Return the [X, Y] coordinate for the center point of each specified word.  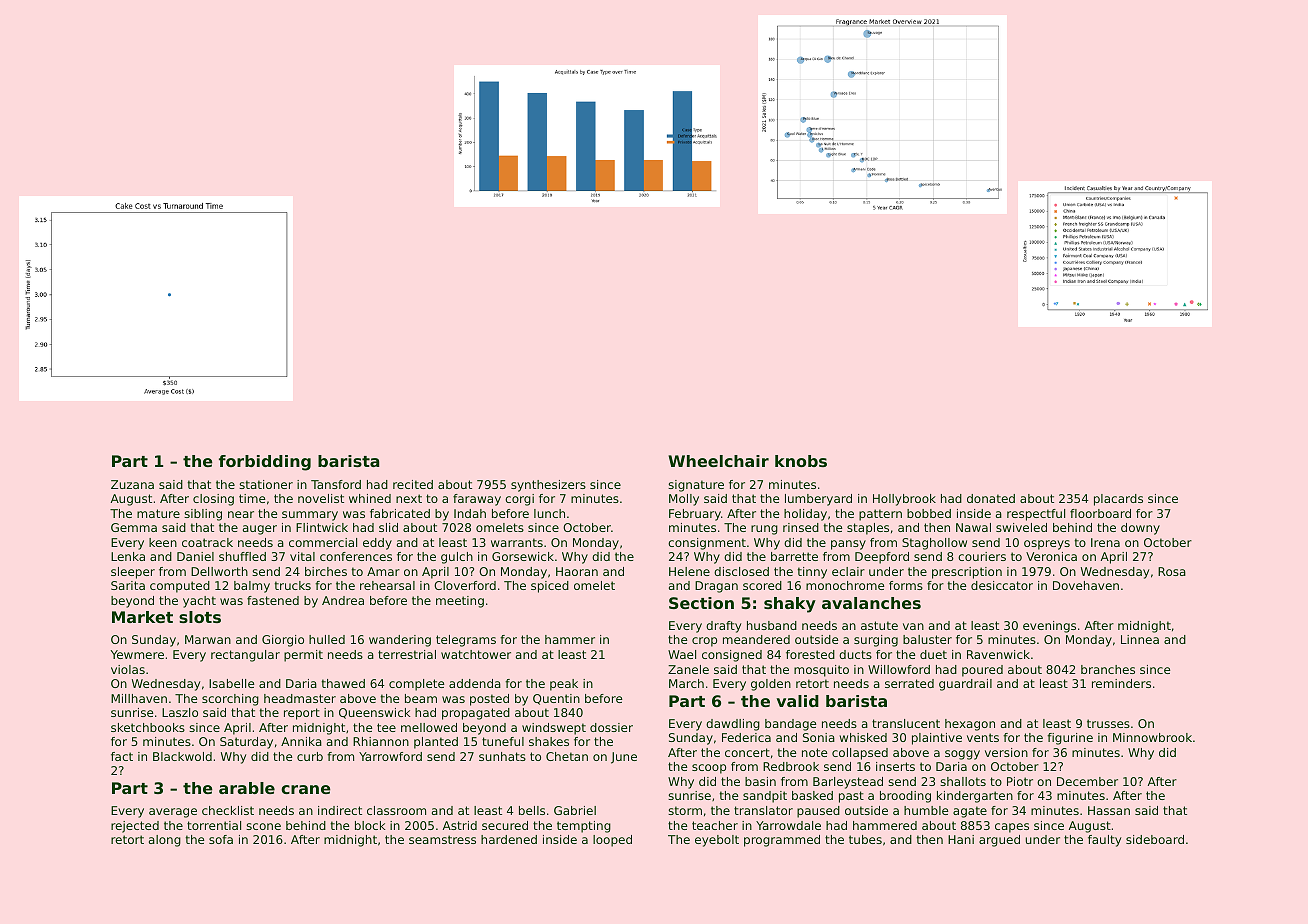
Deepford [882, 558]
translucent [906, 723]
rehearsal [387, 585]
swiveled [1021, 527]
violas [128, 669]
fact [122, 756]
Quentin [556, 699]
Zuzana [132, 484]
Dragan [716, 587]
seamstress [442, 839]
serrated [909, 683]
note [814, 752]
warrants [517, 542]
